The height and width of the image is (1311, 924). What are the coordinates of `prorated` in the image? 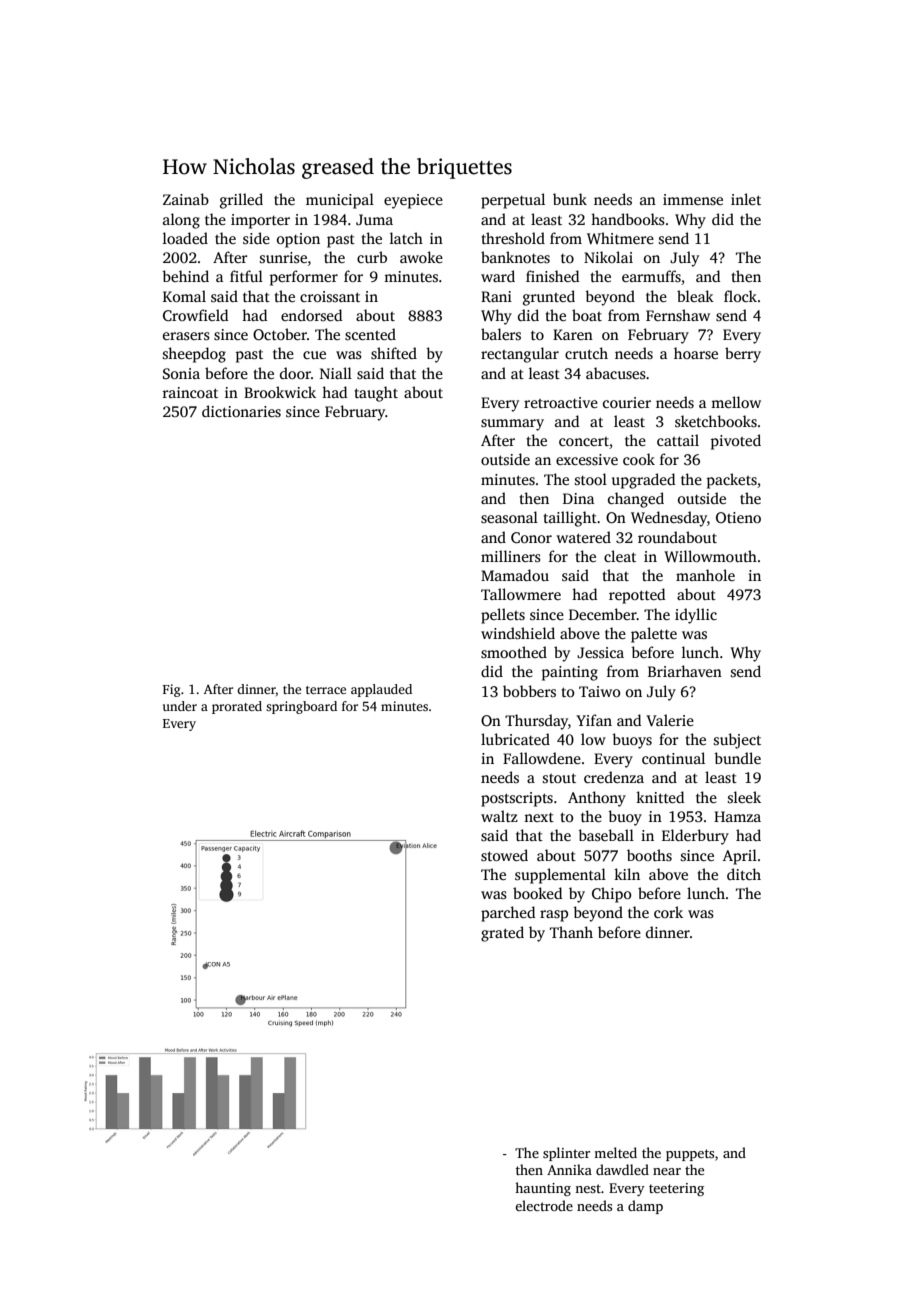 It's located at (237, 707).
